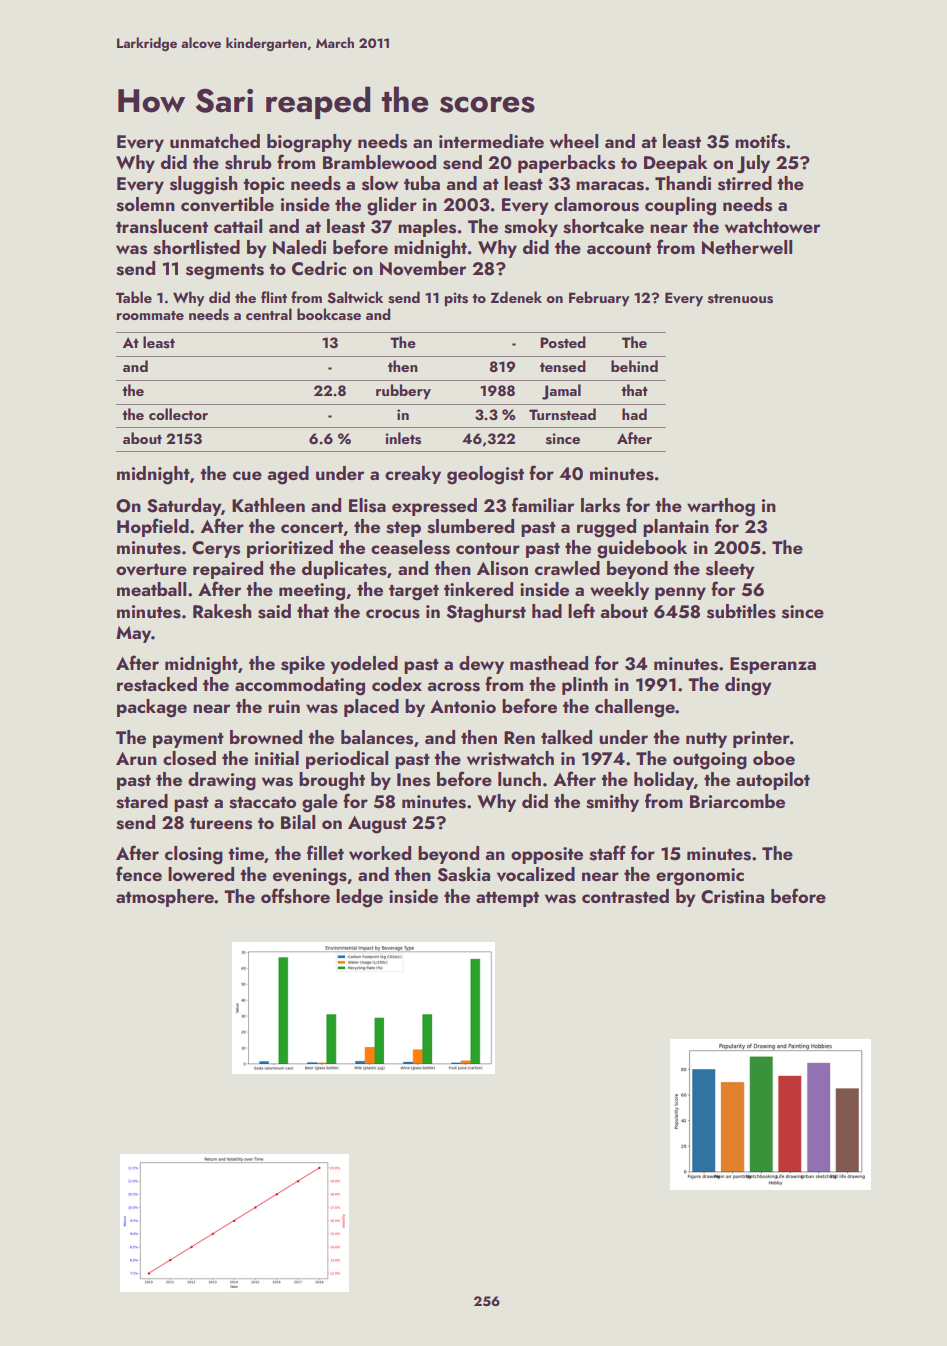 Image resolution: width=947 pixels, height=1346 pixels. What do you see at coordinates (380, 853) in the screenshot?
I see `worked` at bounding box center [380, 853].
